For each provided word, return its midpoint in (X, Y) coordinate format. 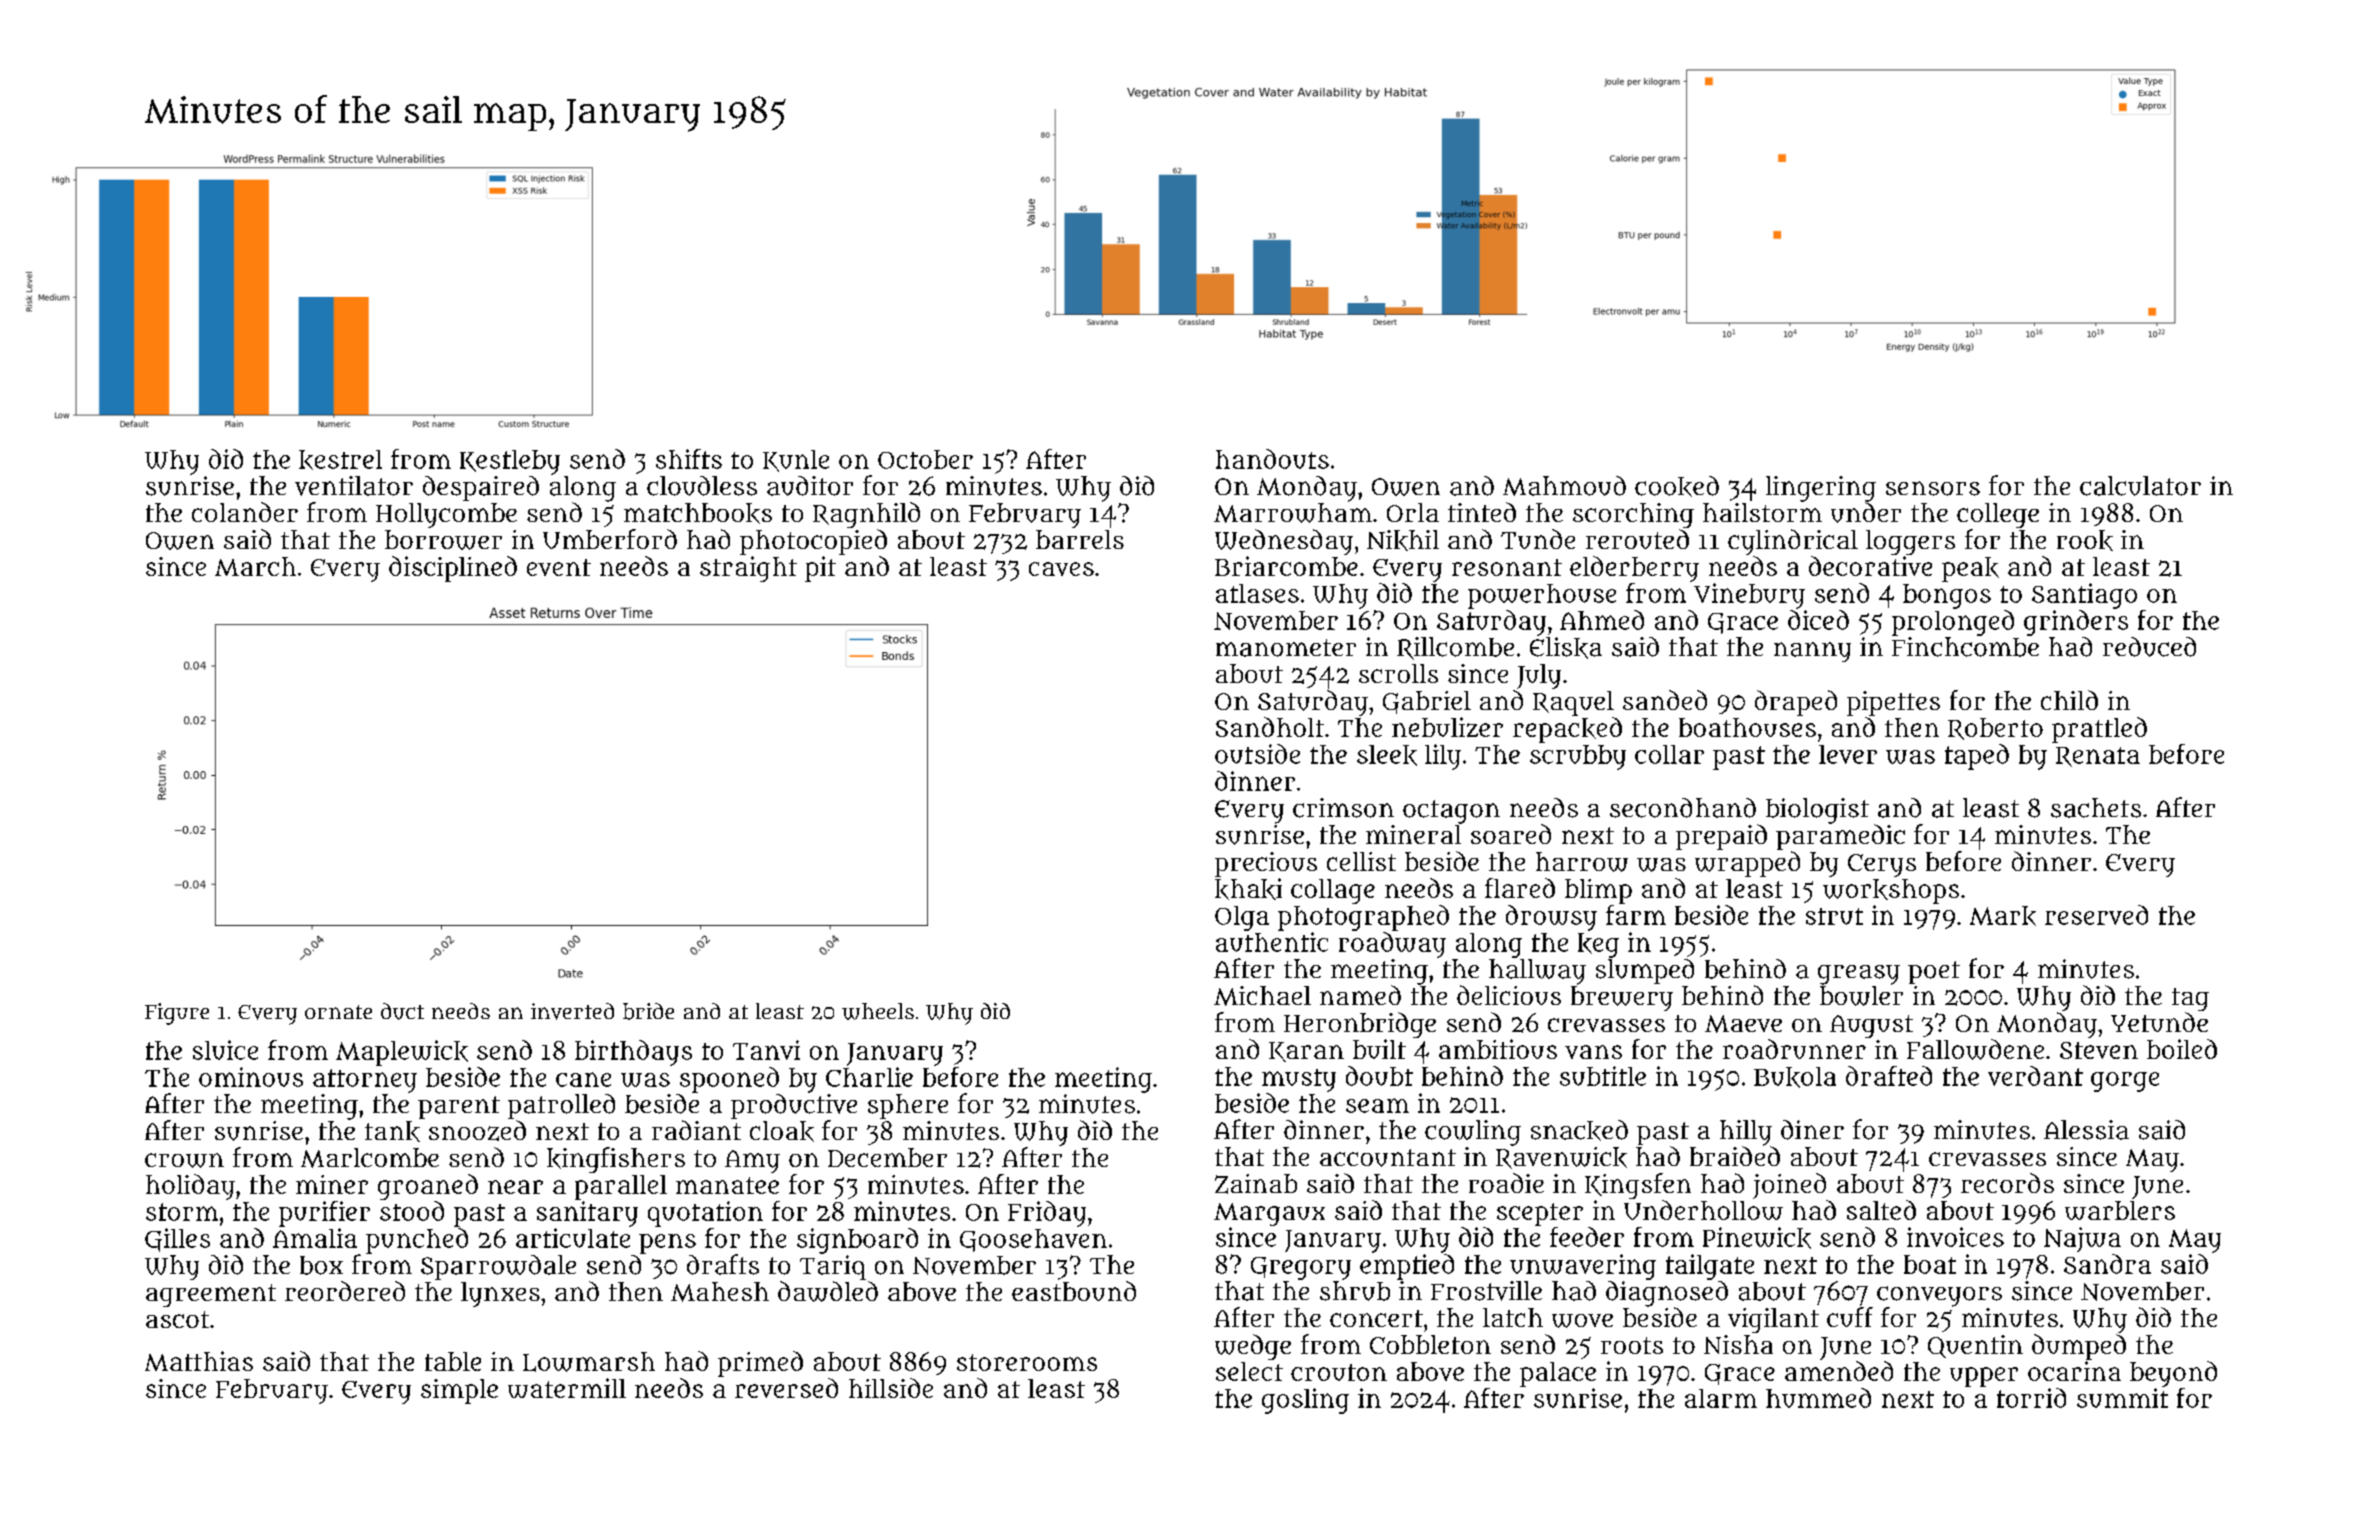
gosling (1305, 1401)
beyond (2173, 1374)
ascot (177, 1319)
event (559, 567)
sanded (1665, 700)
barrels (1080, 539)
